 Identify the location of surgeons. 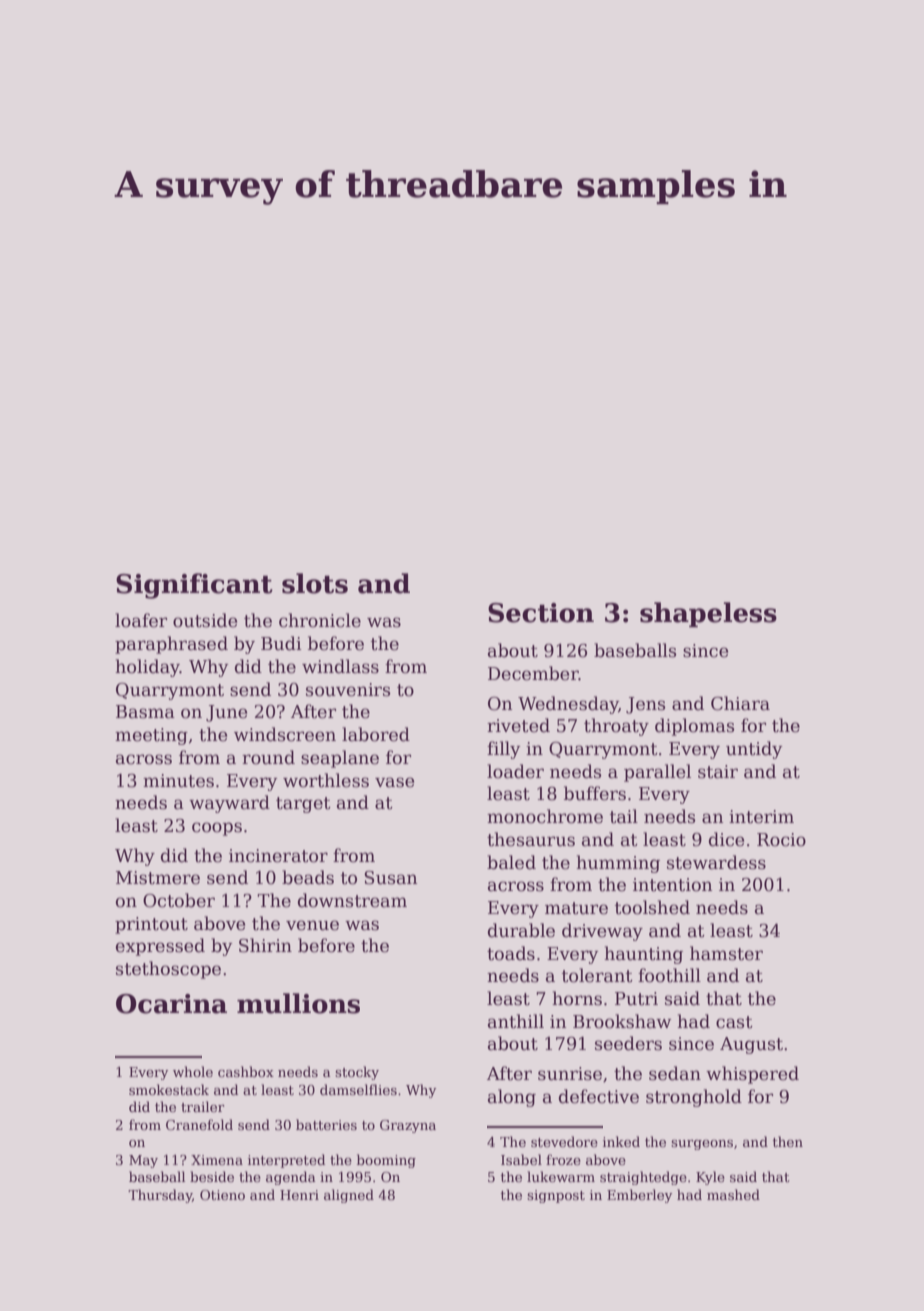
(702, 1145).
